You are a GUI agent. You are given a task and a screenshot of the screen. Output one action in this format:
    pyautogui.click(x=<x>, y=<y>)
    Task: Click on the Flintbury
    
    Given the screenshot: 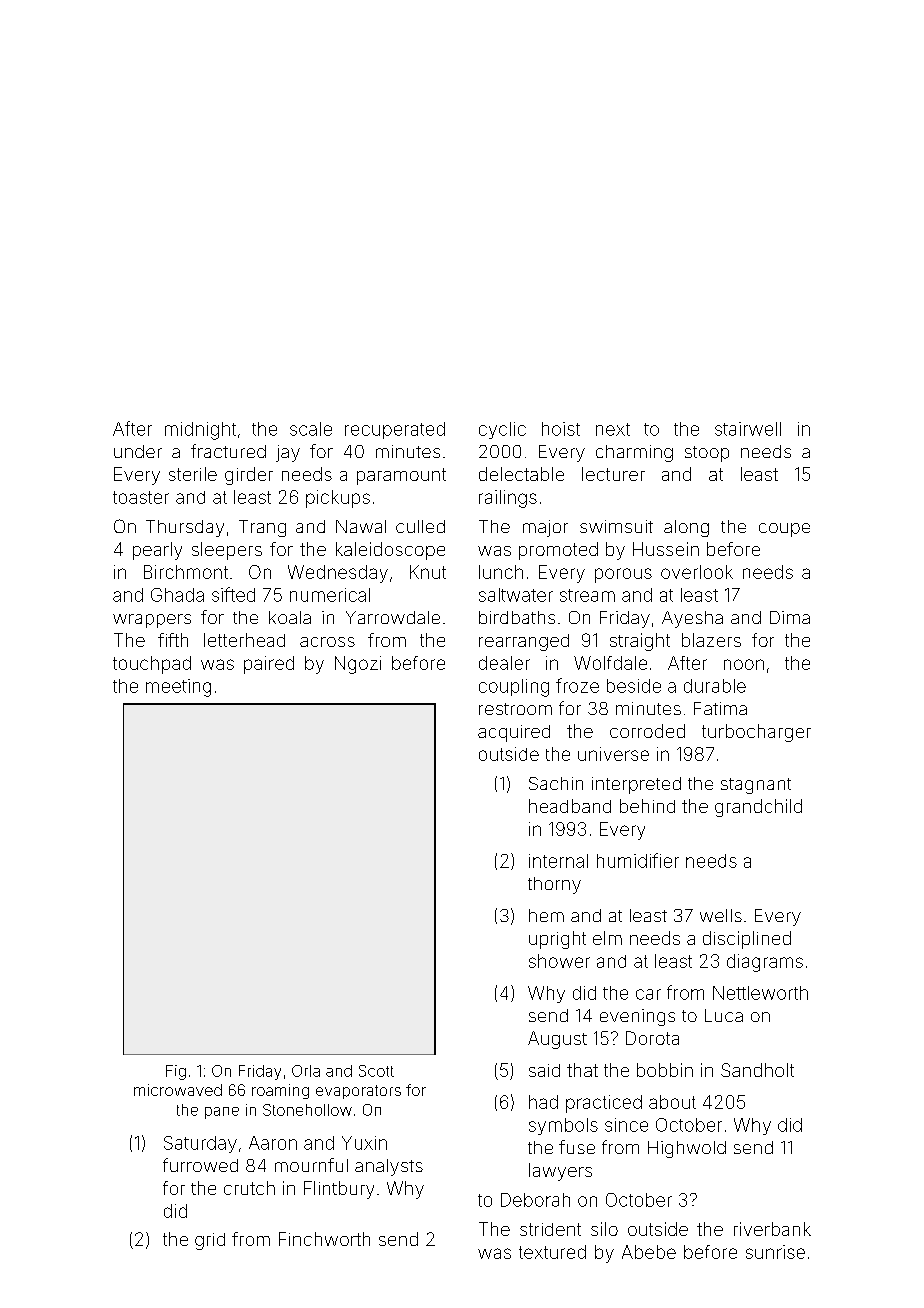 What is the action you would take?
    pyautogui.click(x=339, y=1190)
